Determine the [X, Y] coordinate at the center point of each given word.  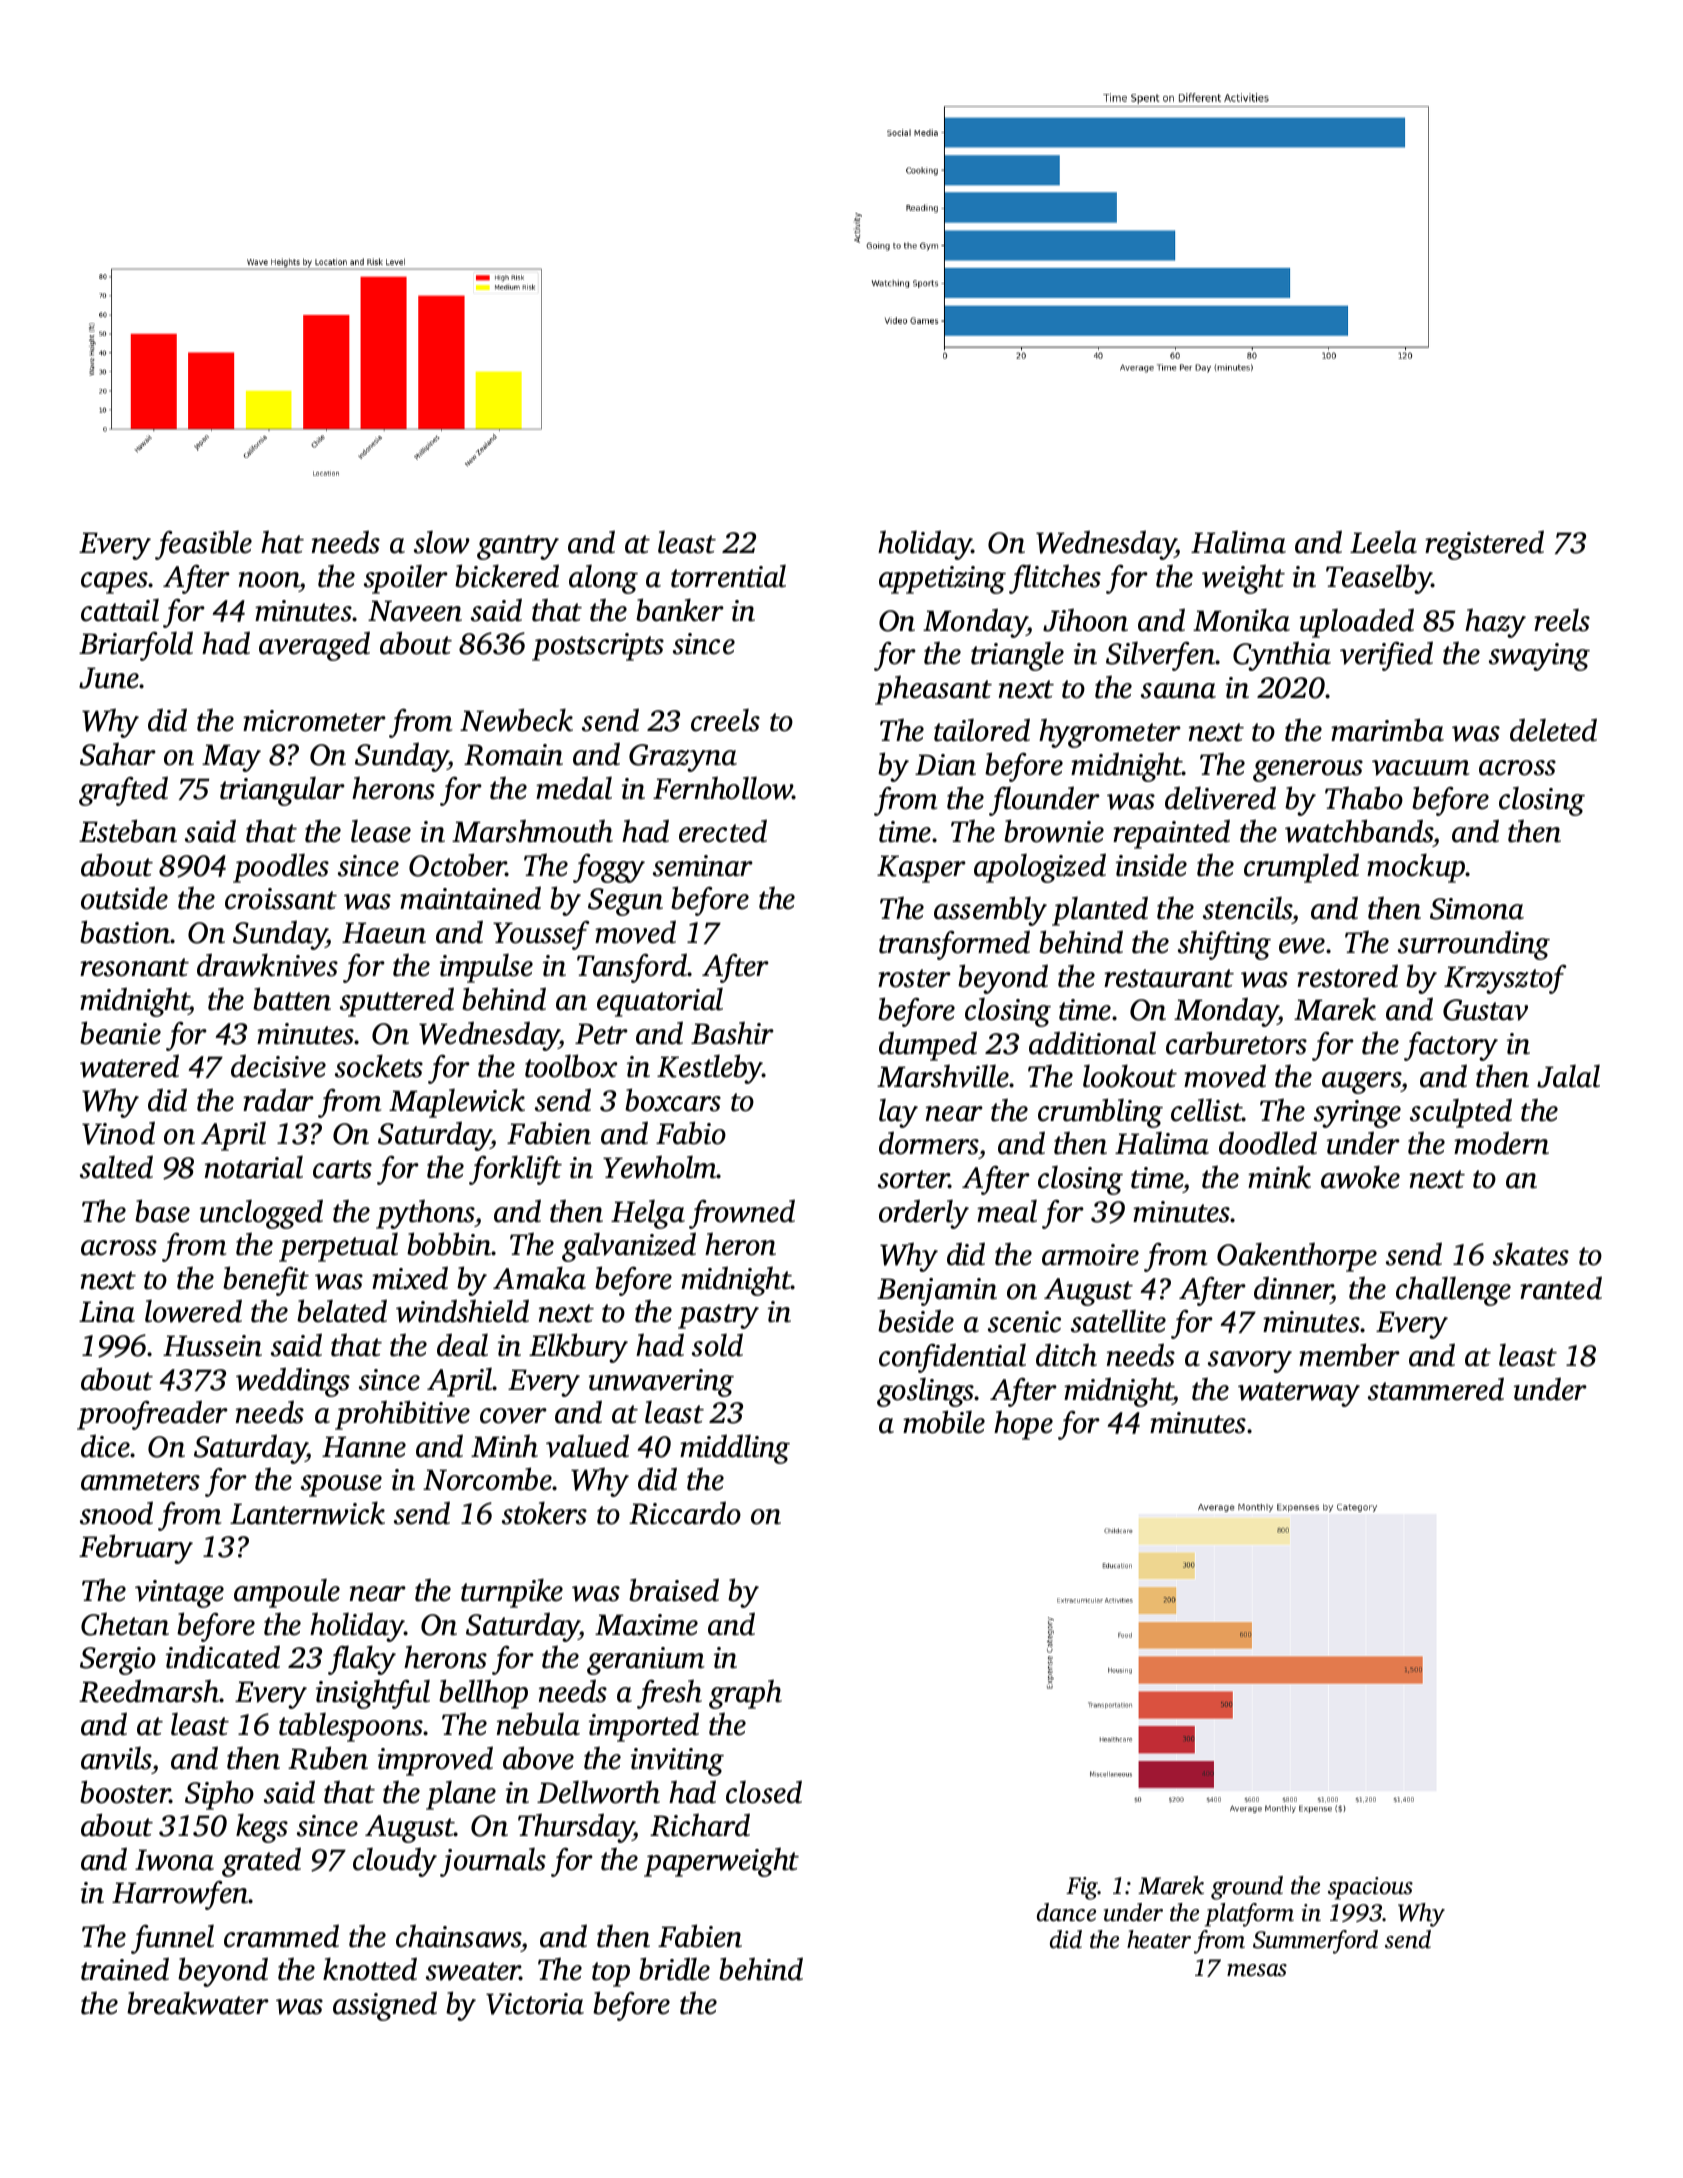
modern [1501, 1143]
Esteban [128, 831]
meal [1007, 1211]
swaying [1539, 657]
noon [269, 580]
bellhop [483, 1694]
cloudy [395, 1862]
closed [764, 1792]
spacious [1370, 1888]
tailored [982, 730]
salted [116, 1167]
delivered [1220, 798]
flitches [1055, 579]
